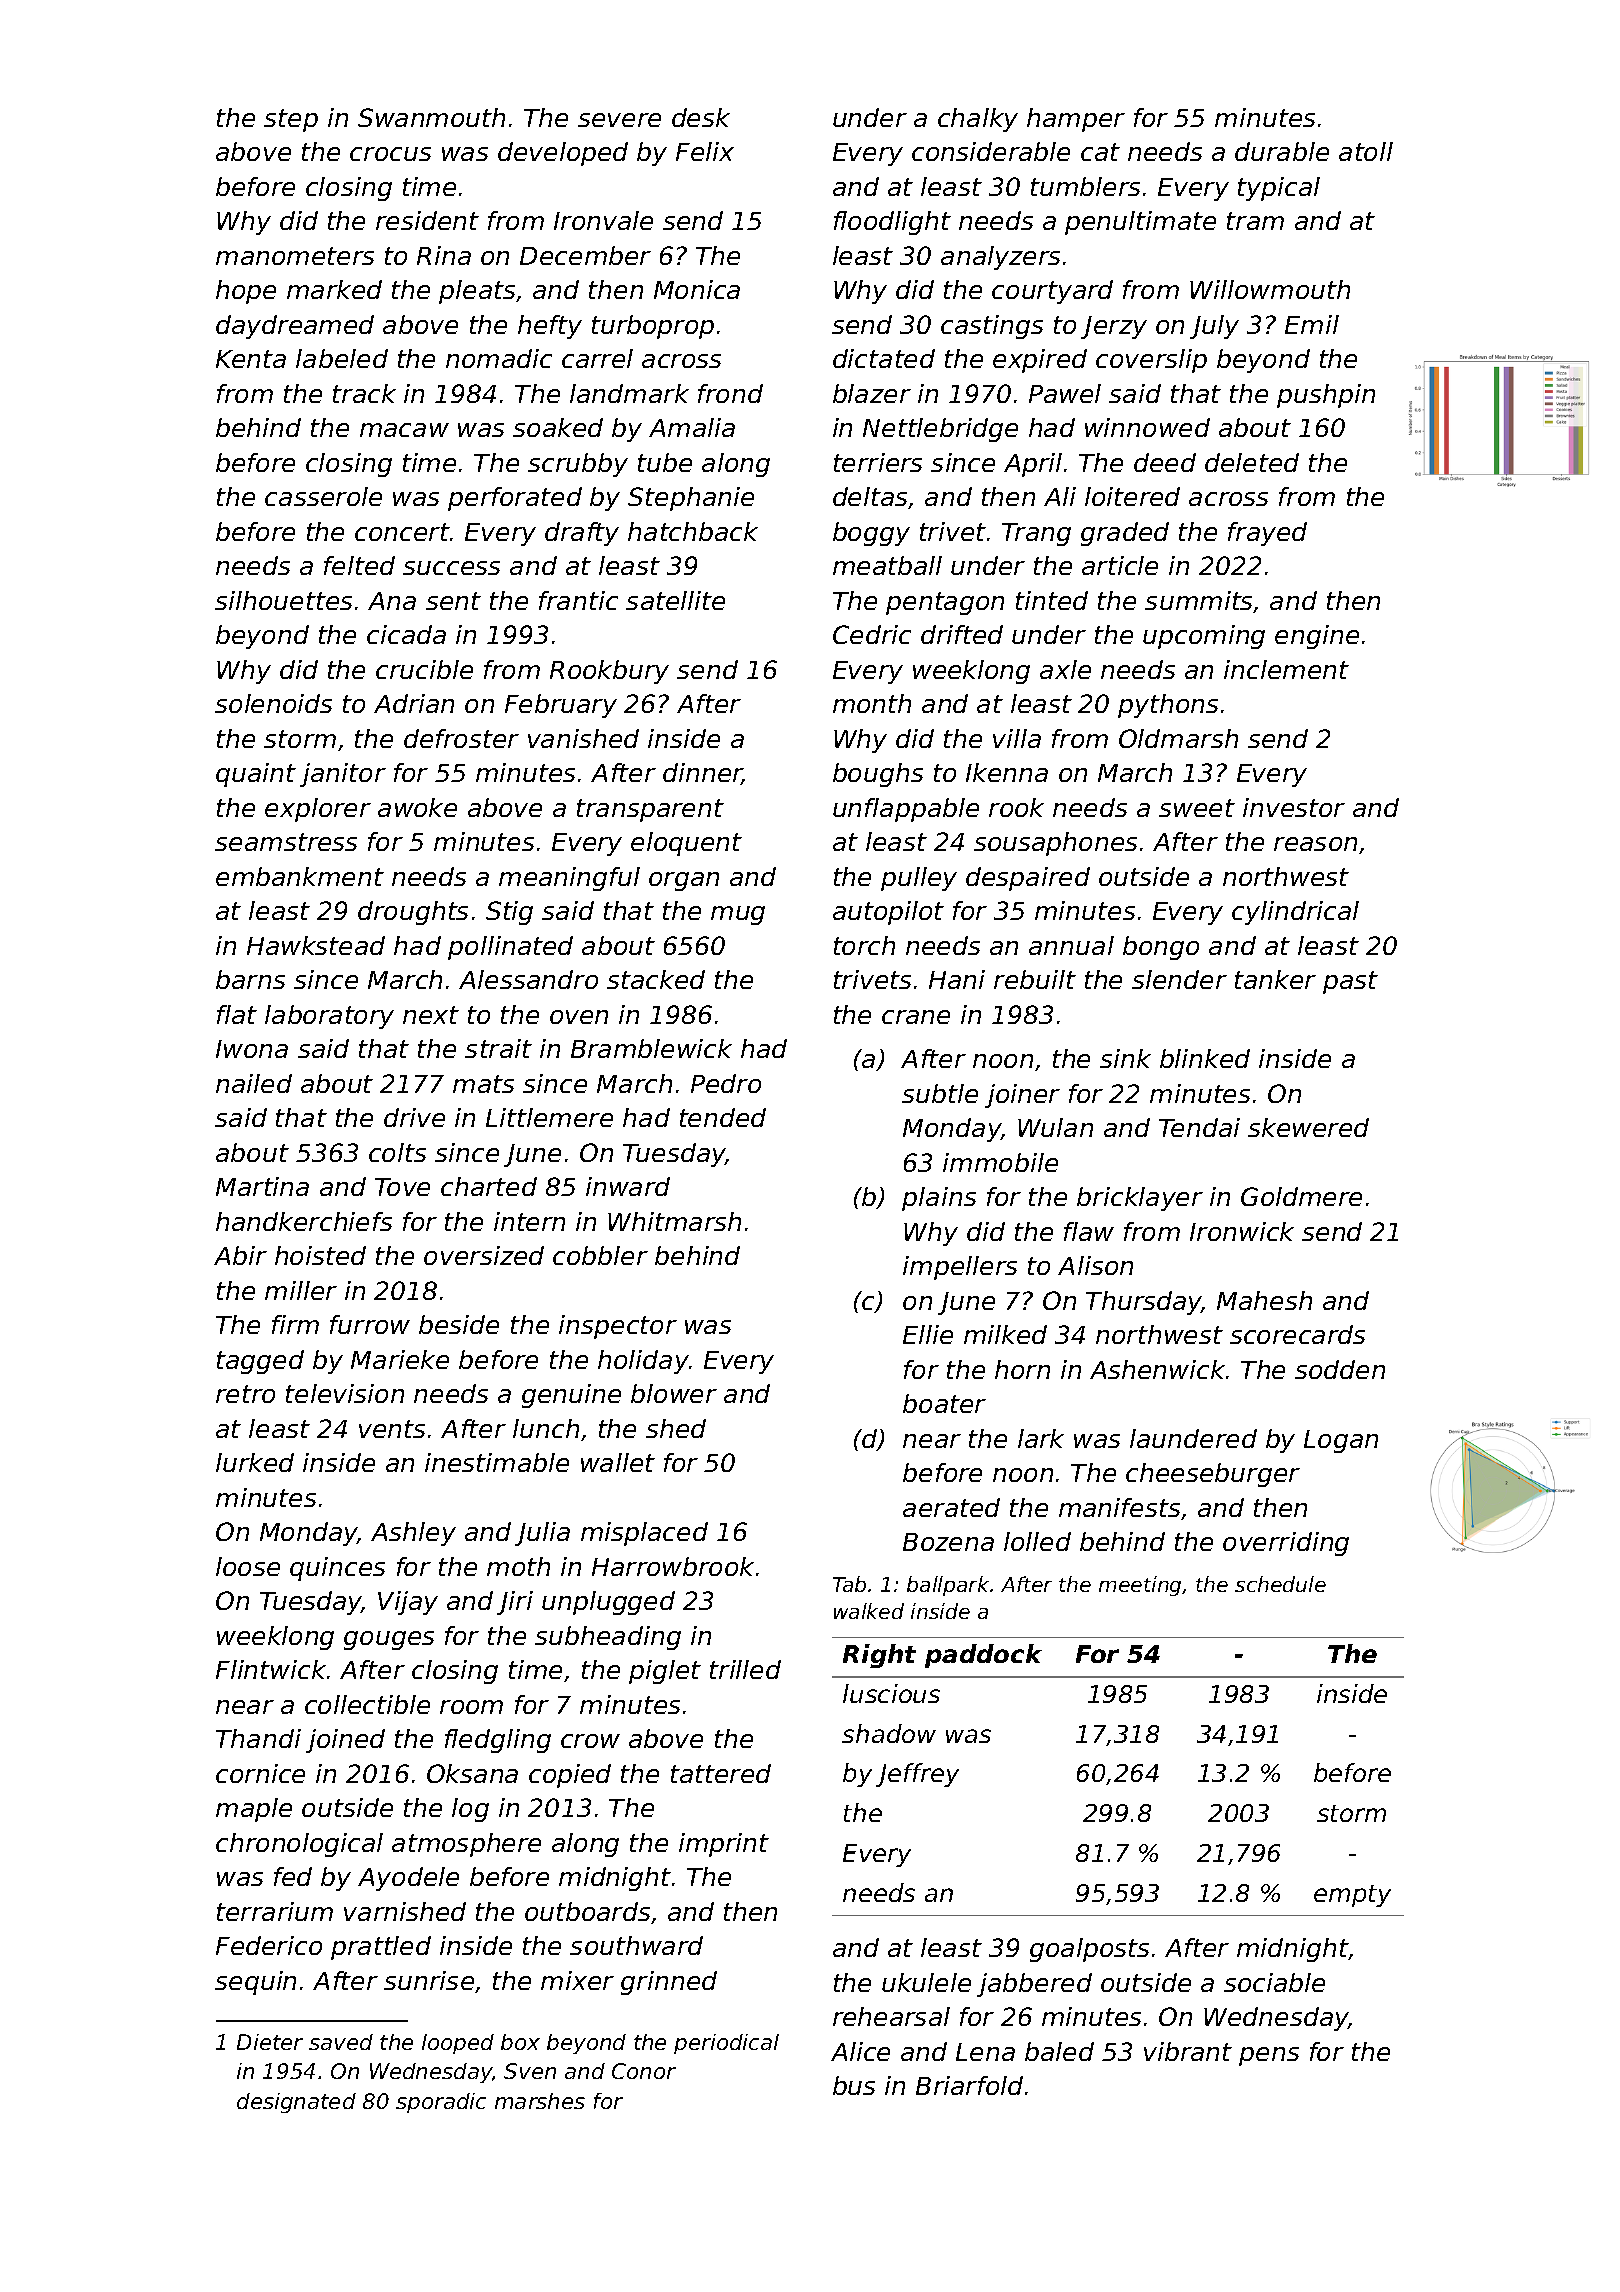 The width and height of the page is (1620, 2292). I want to click on Logan, so click(1341, 1441).
